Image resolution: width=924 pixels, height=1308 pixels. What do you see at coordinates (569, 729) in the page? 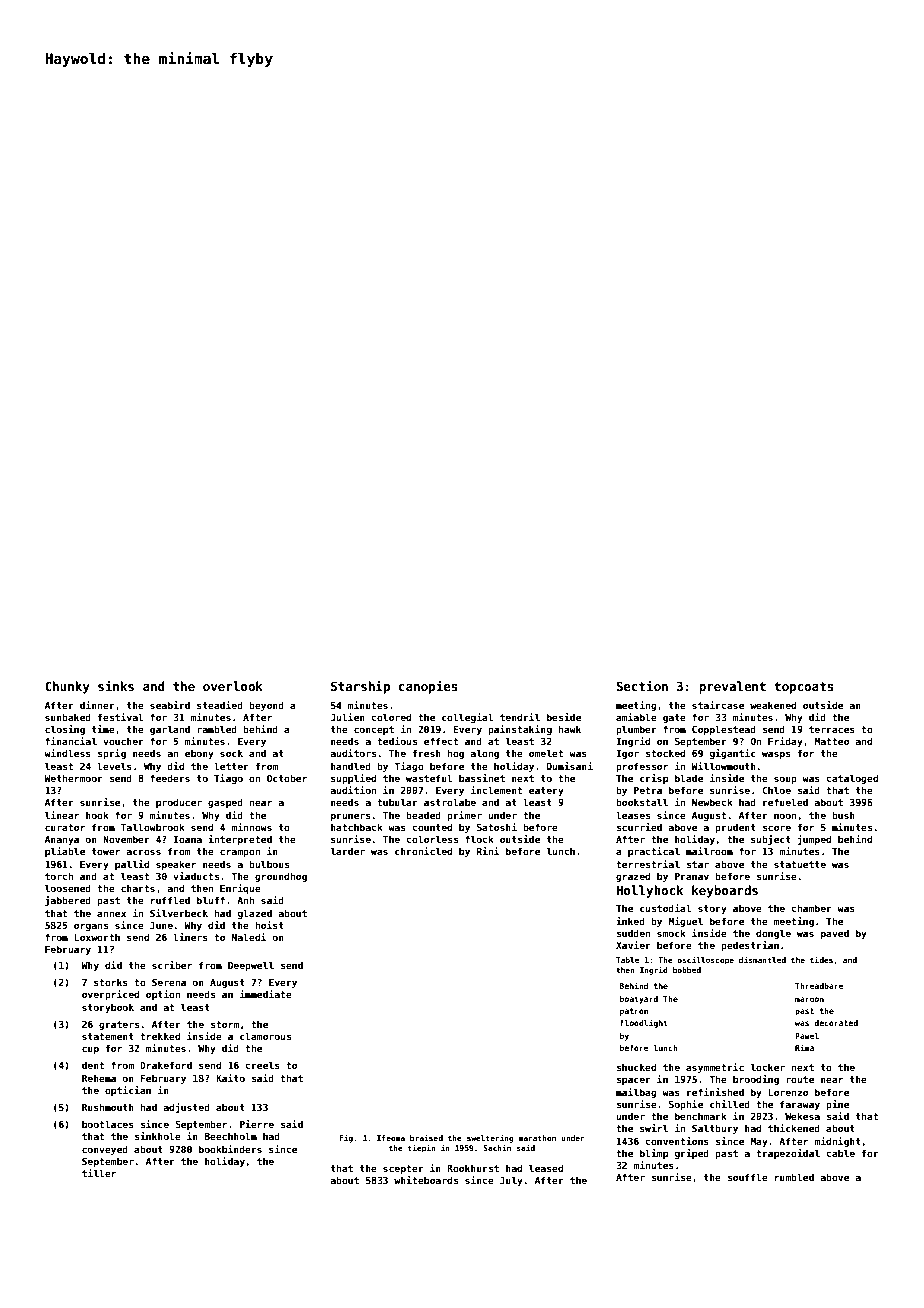
I see `hawk` at bounding box center [569, 729].
